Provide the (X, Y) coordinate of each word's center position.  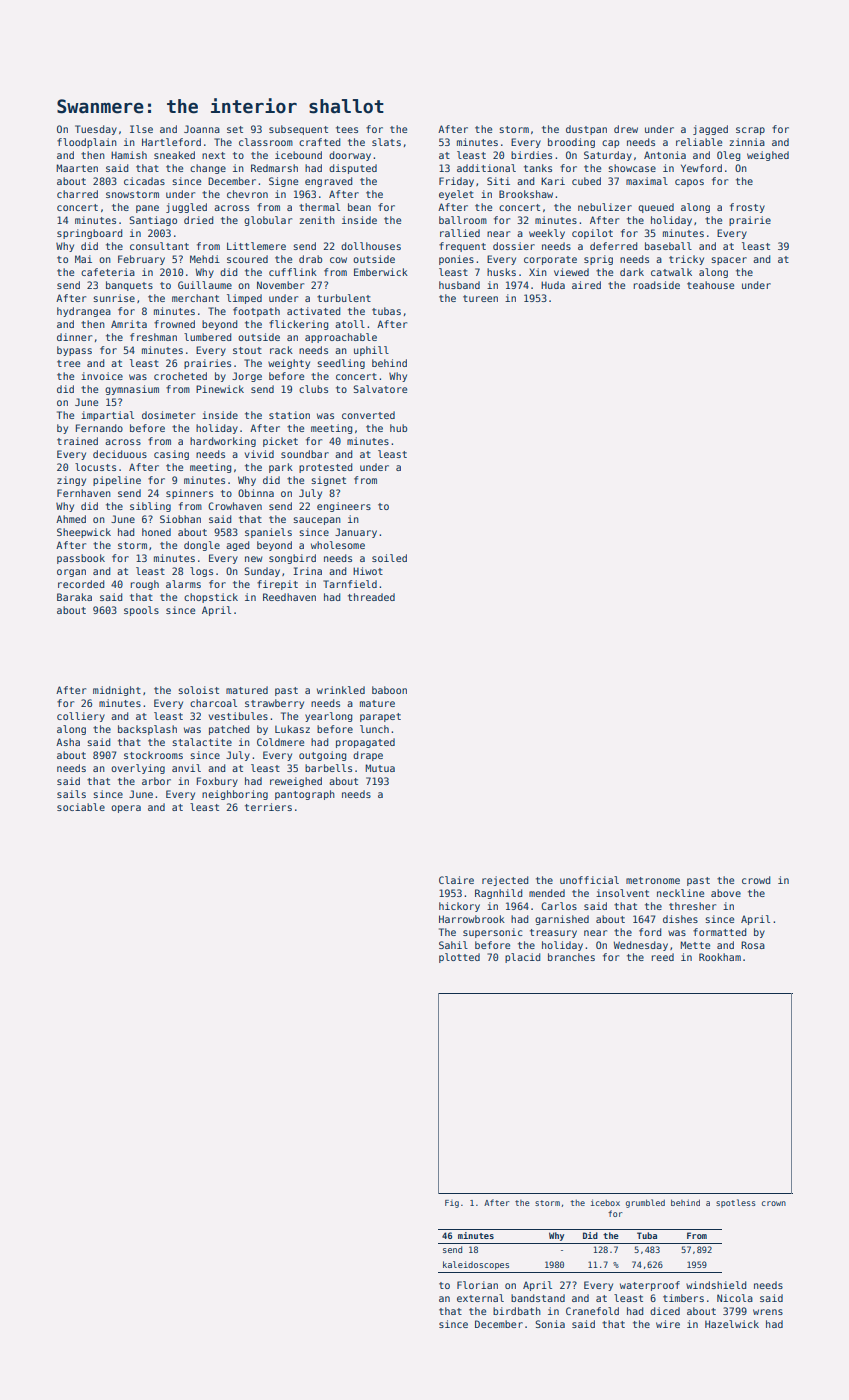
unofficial (589, 880)
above (726, 893)
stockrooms (153, 755)
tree (68, 363)
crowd (756, 880)
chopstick (211, 598)
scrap (750, 131)
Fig (452, 1204)
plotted (459, 958)
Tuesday (96, 130)
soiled (389, 558)
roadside (657, 285)
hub (399, 428)
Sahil (453, 945)
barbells (328, 768)
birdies (531, 155)
